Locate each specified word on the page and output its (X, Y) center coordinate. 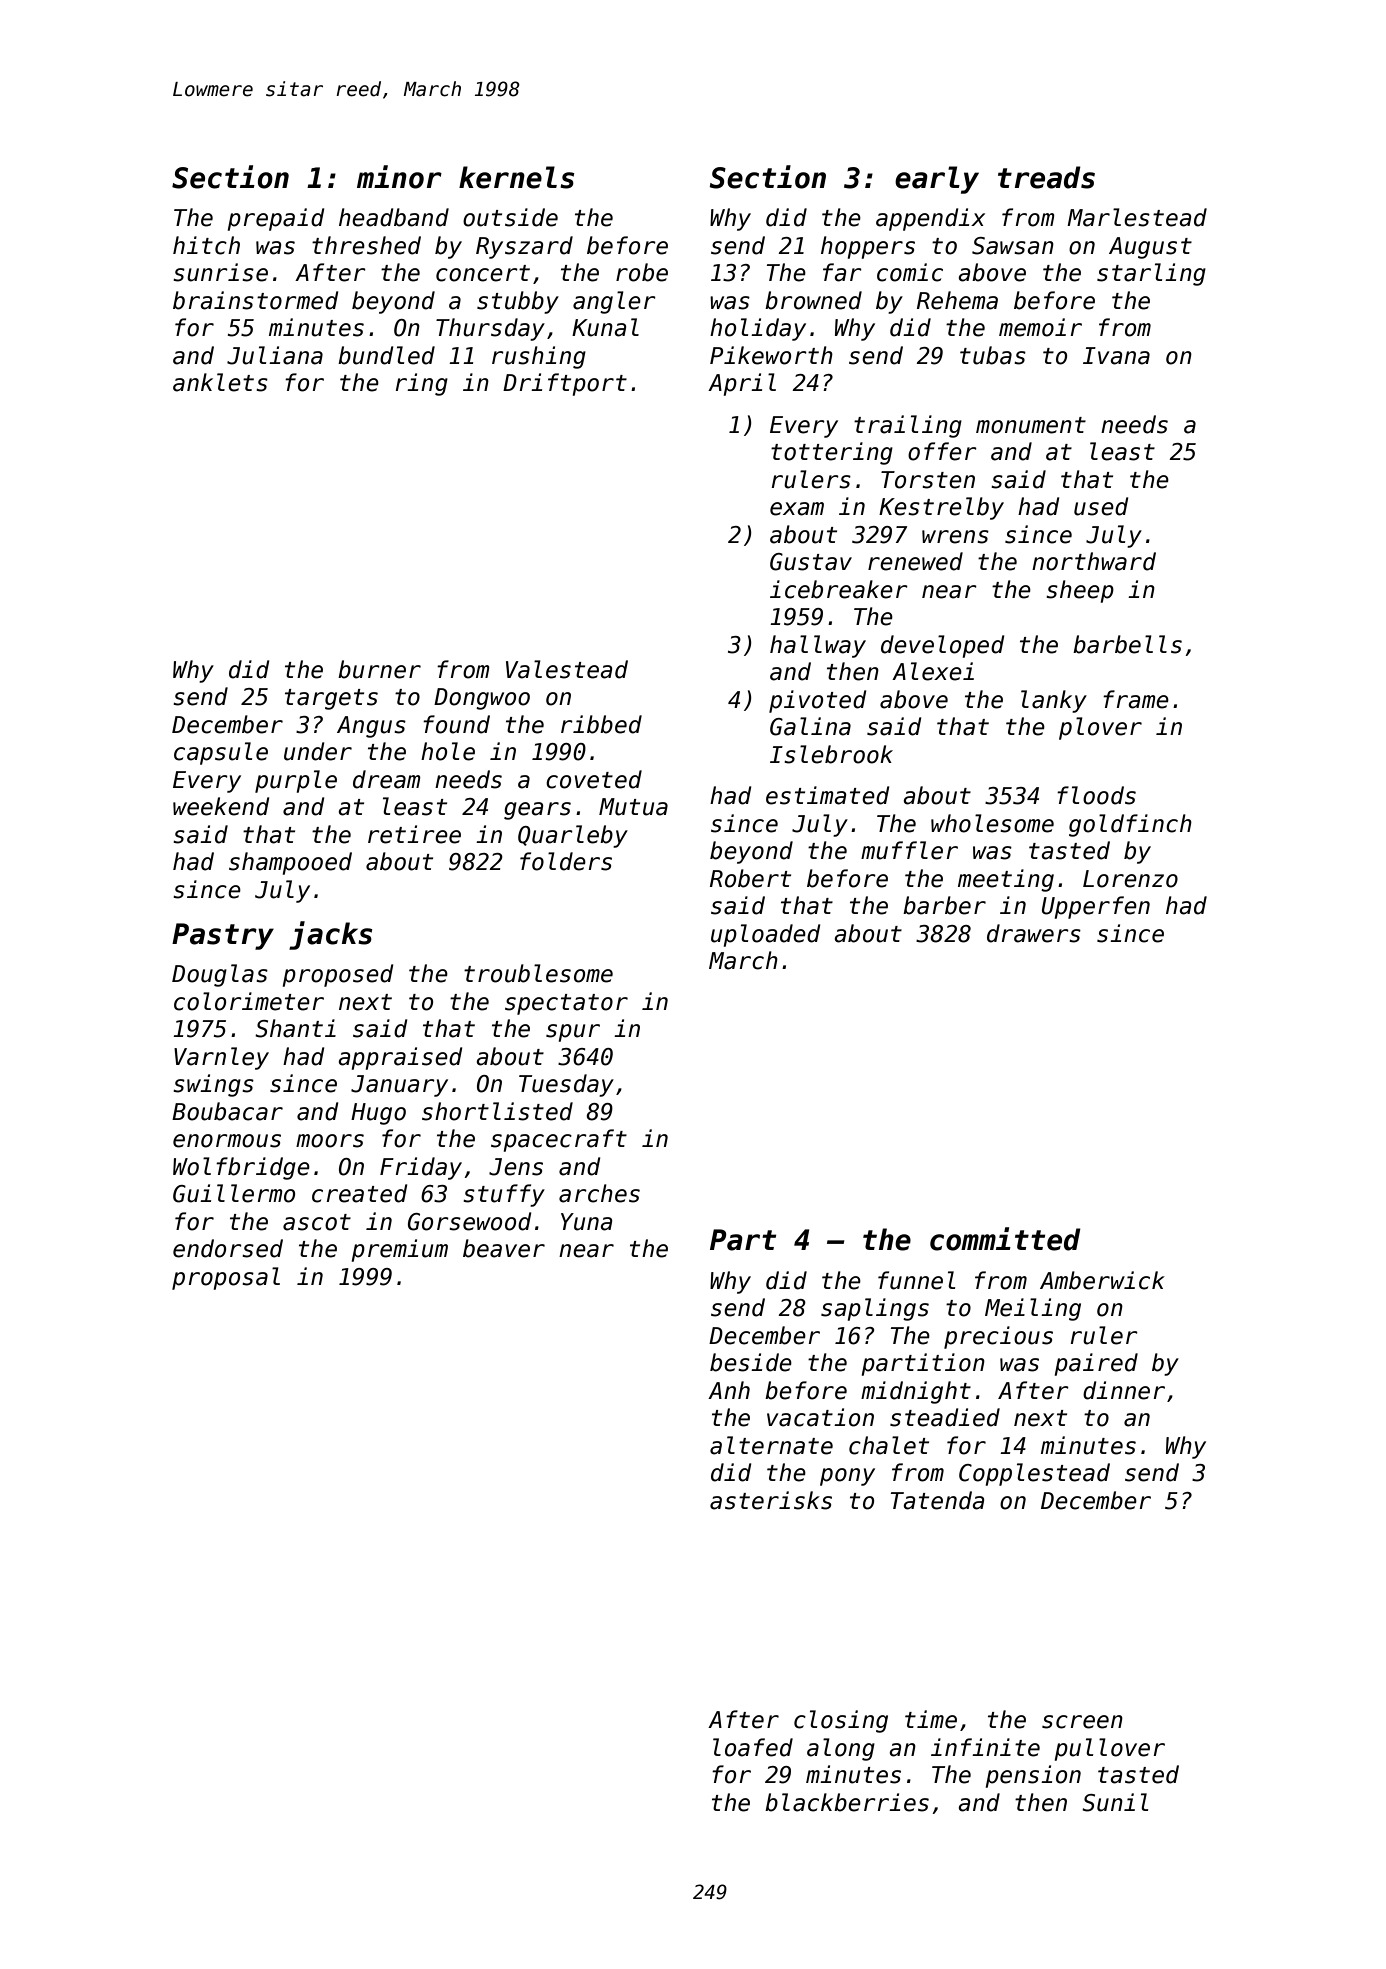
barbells (1127, 644)
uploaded (765, 935)
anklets (220, 382)
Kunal (605, 327)
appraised (400, 1058)
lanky (1054, 701)
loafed (753, 1747)
